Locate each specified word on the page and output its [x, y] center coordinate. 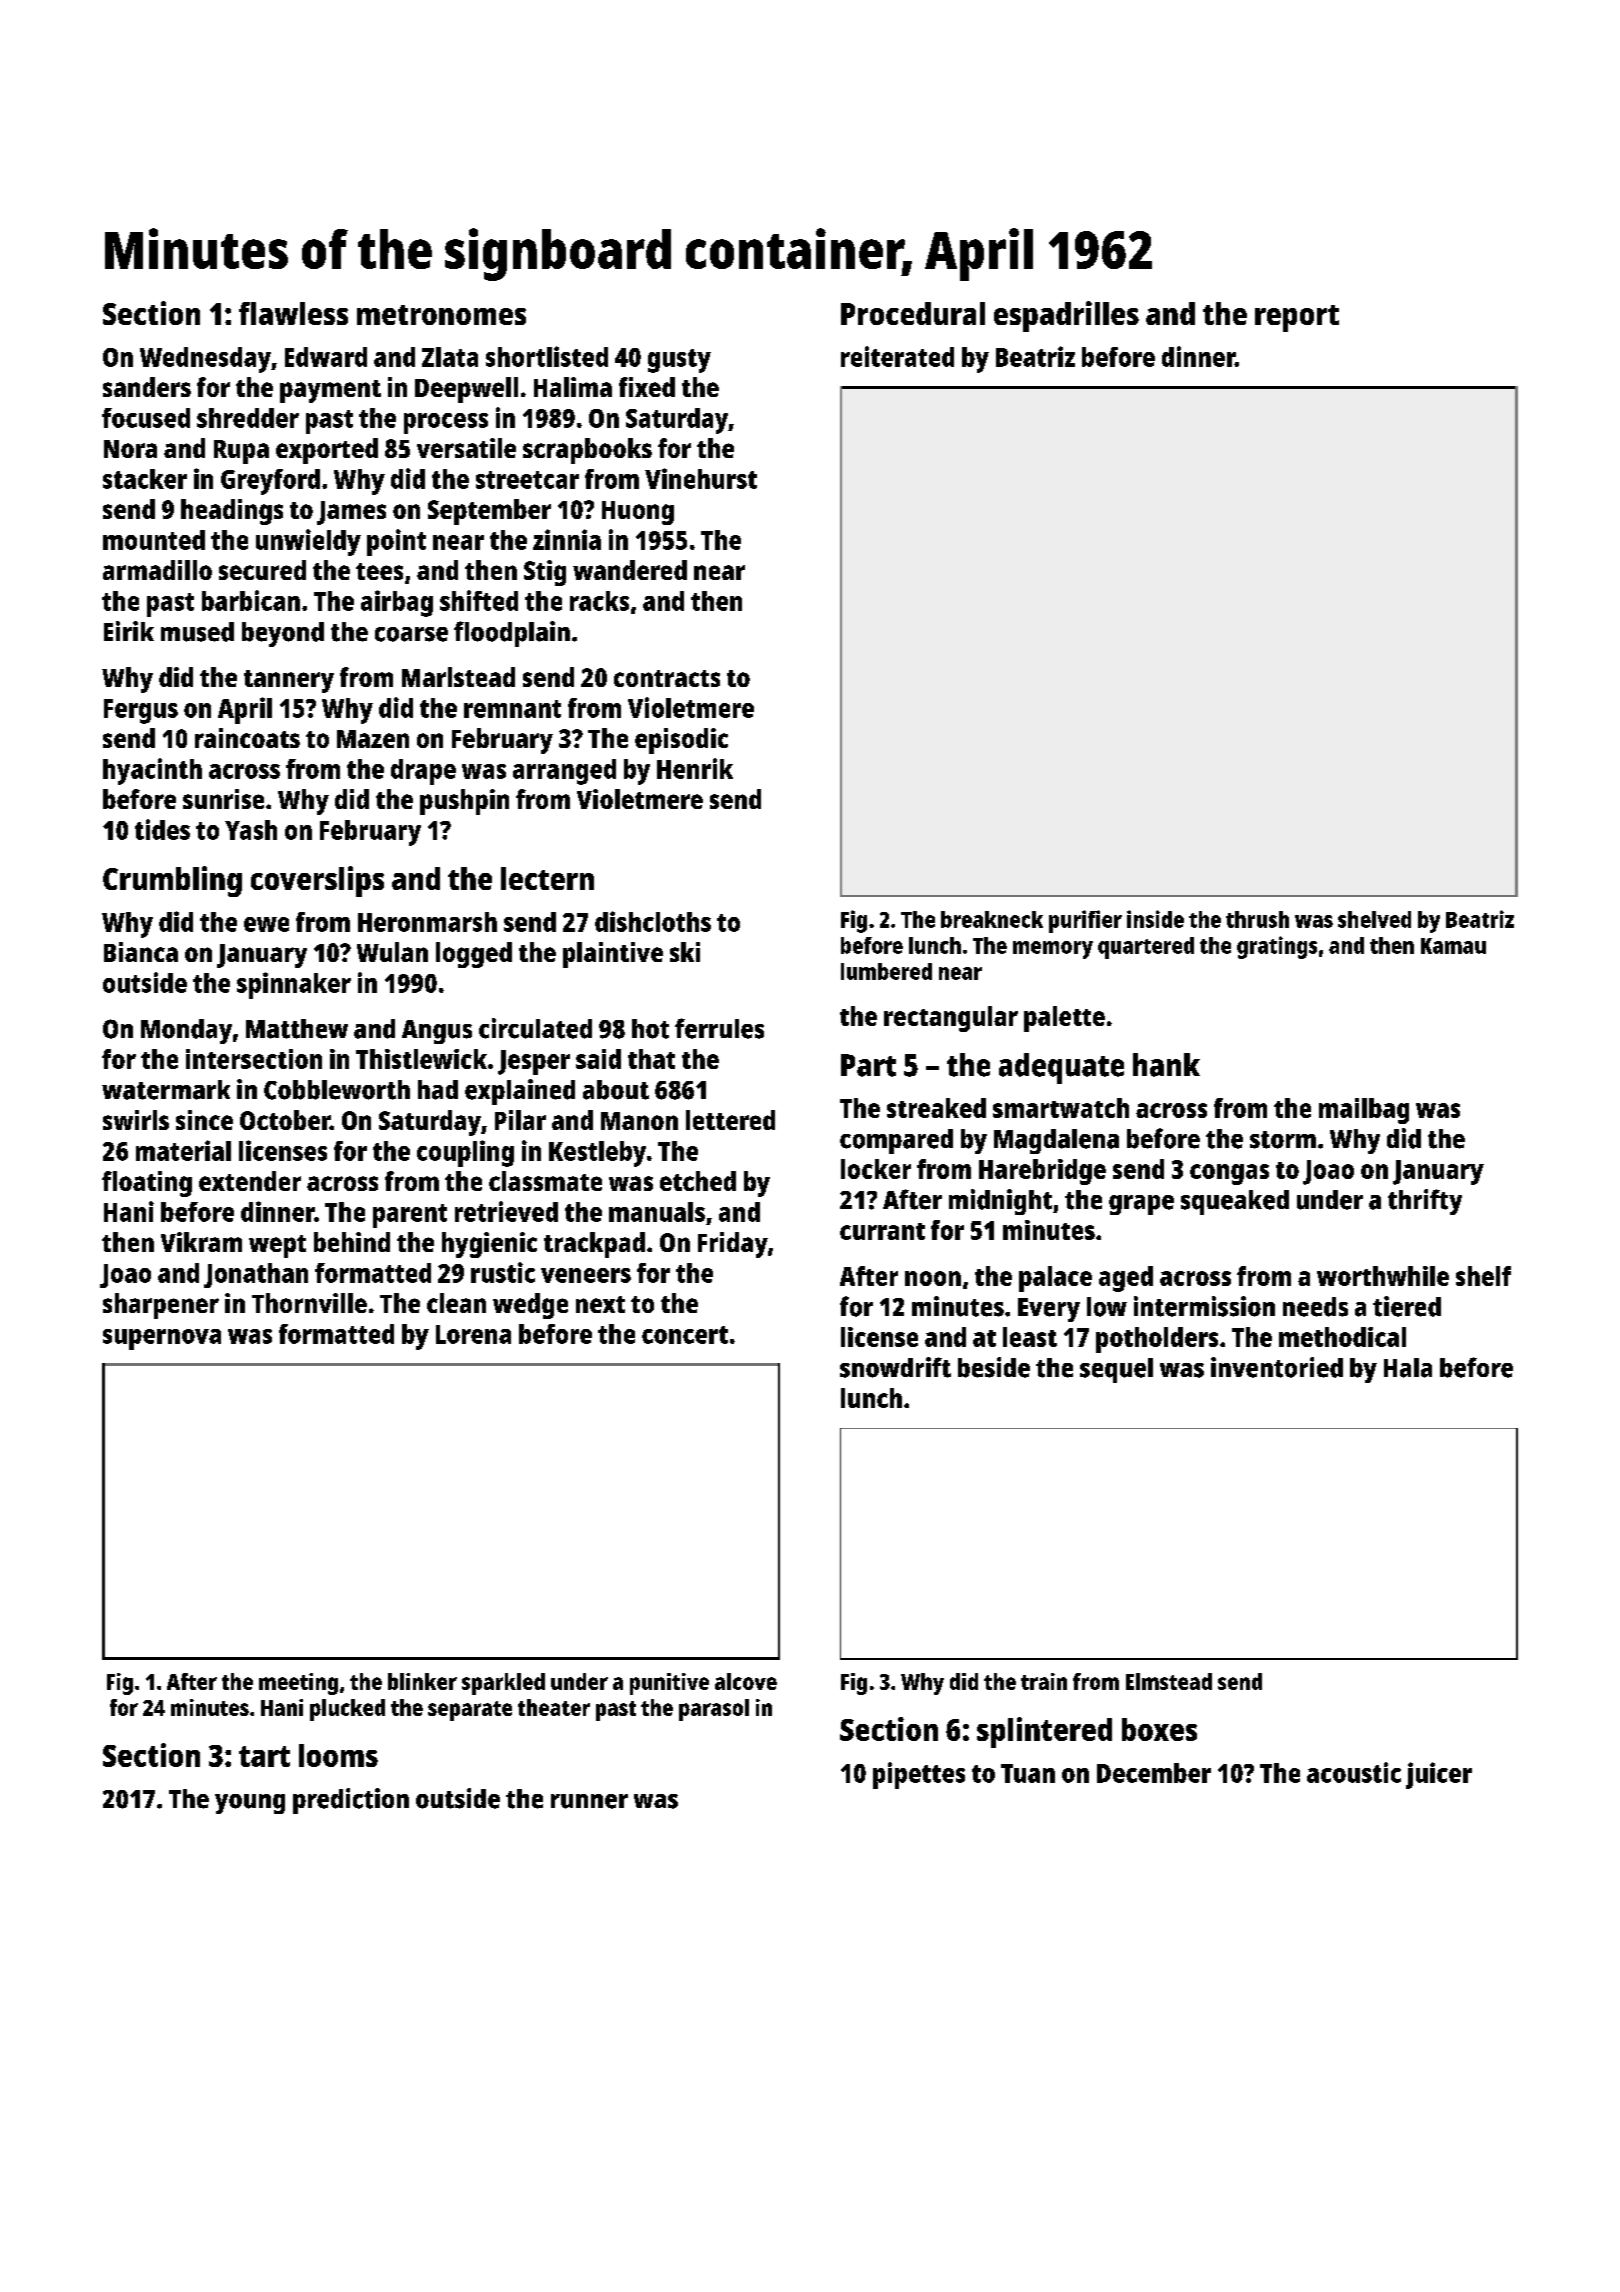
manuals [657, 1212]
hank [1166, 1065]
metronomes [441, 315]
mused [197, 632]
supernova [162, 1339]
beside [994, 1367]
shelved [1374, 919]
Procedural [913, 313]
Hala [1408, 1368]
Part [868, 1065]
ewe [266, 924]
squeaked [1235, 1202]
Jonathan [256, 1275]
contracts [667, 678]
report [1297, 318]
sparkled [503, 1684]
